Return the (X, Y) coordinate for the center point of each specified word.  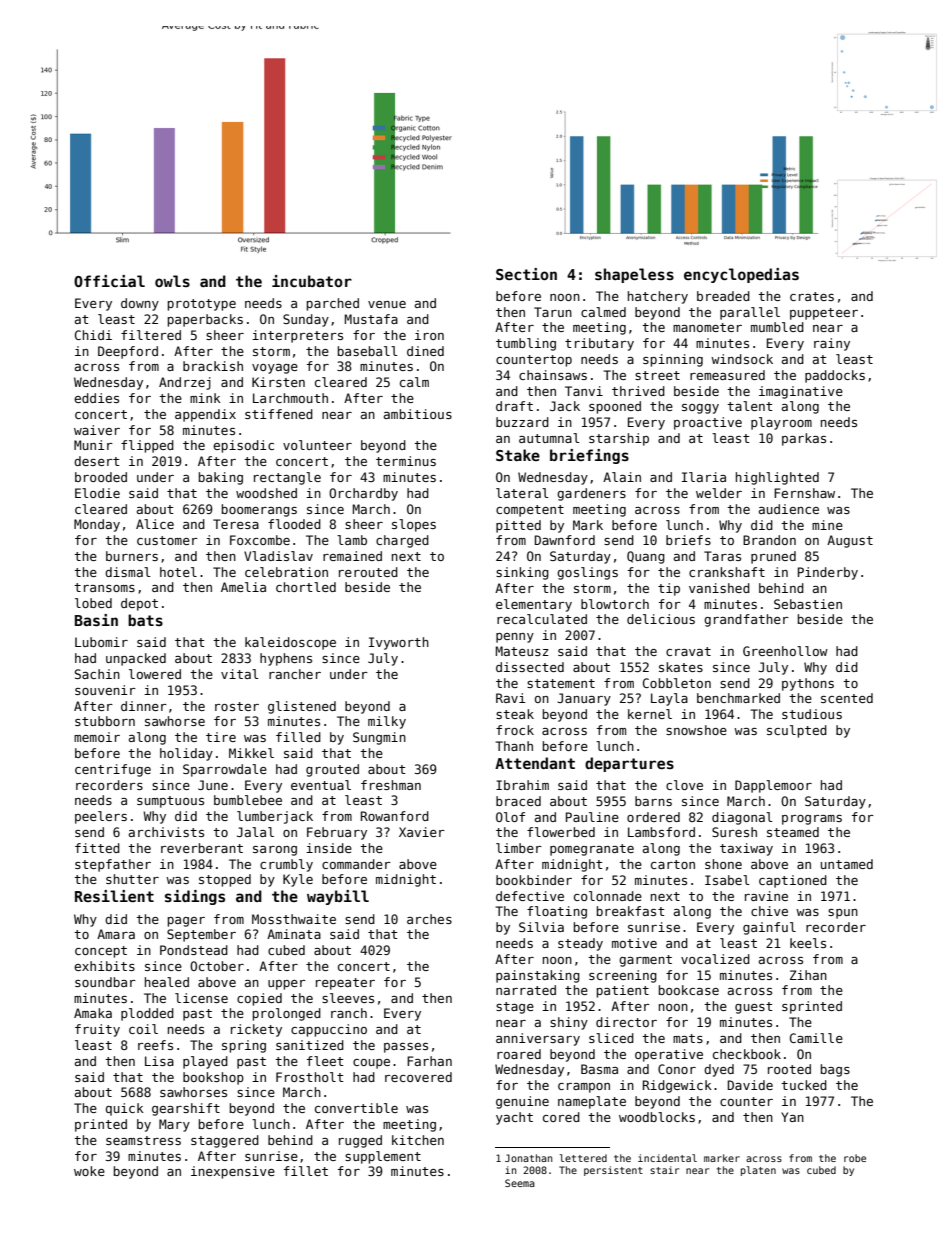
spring (244, 1046)
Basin (96, 620)
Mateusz (522, 651)
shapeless (634, 275)
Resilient (114, 896)
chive (769, 911)
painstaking (538, 976)
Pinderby (828, 573)
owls (172, 281)
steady (580, 944)
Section (526, 274)
